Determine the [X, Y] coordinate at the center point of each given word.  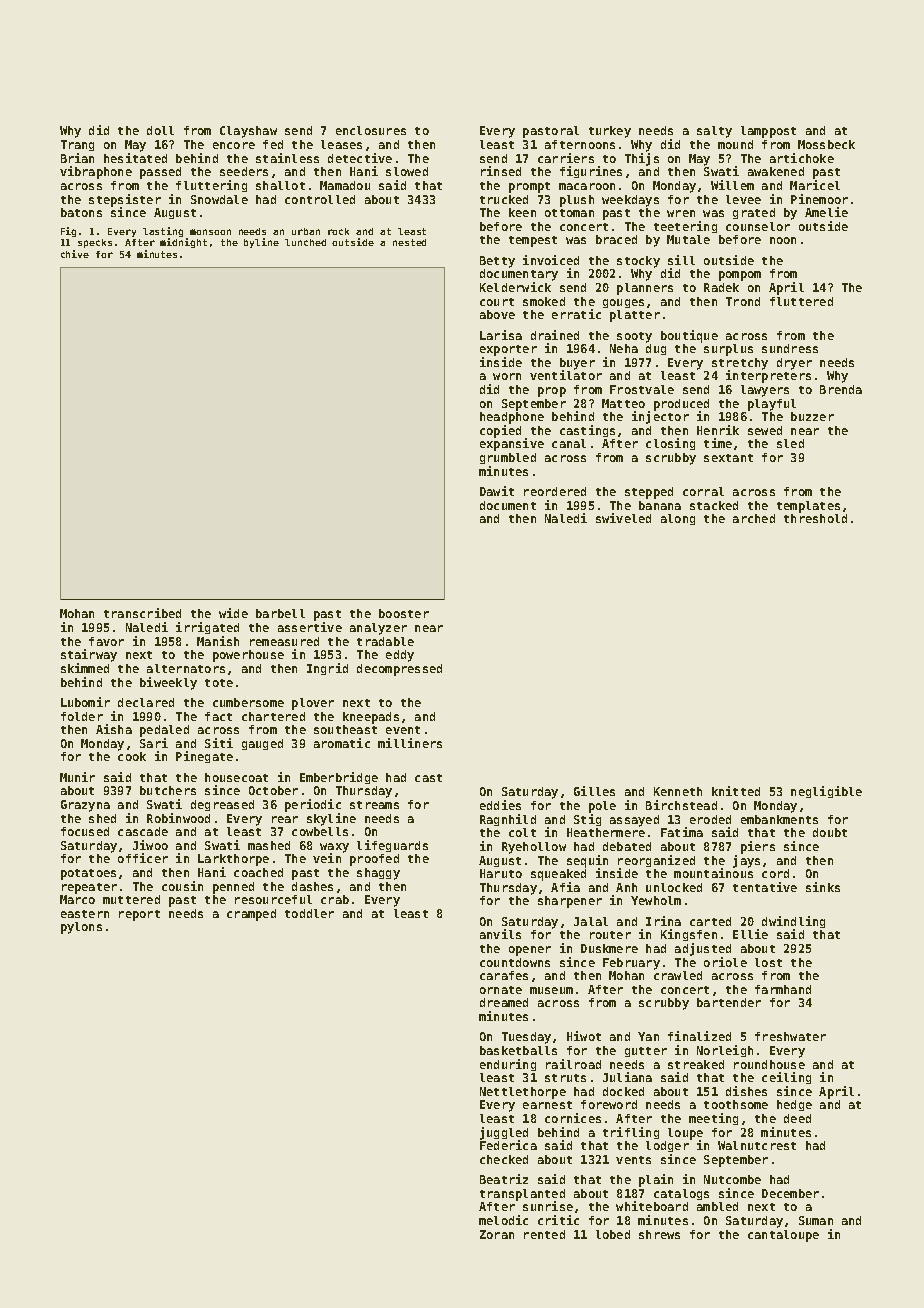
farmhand [783, 989]
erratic [576, 314]
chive [75, 254]
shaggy [378, 874]
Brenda [841, 389]
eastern [85, 914]
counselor [758, 226]
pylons [81, 928]
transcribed [142, 613]
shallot [280, 185]
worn [507, 376]
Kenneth [678, 791]
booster [404, 613]
